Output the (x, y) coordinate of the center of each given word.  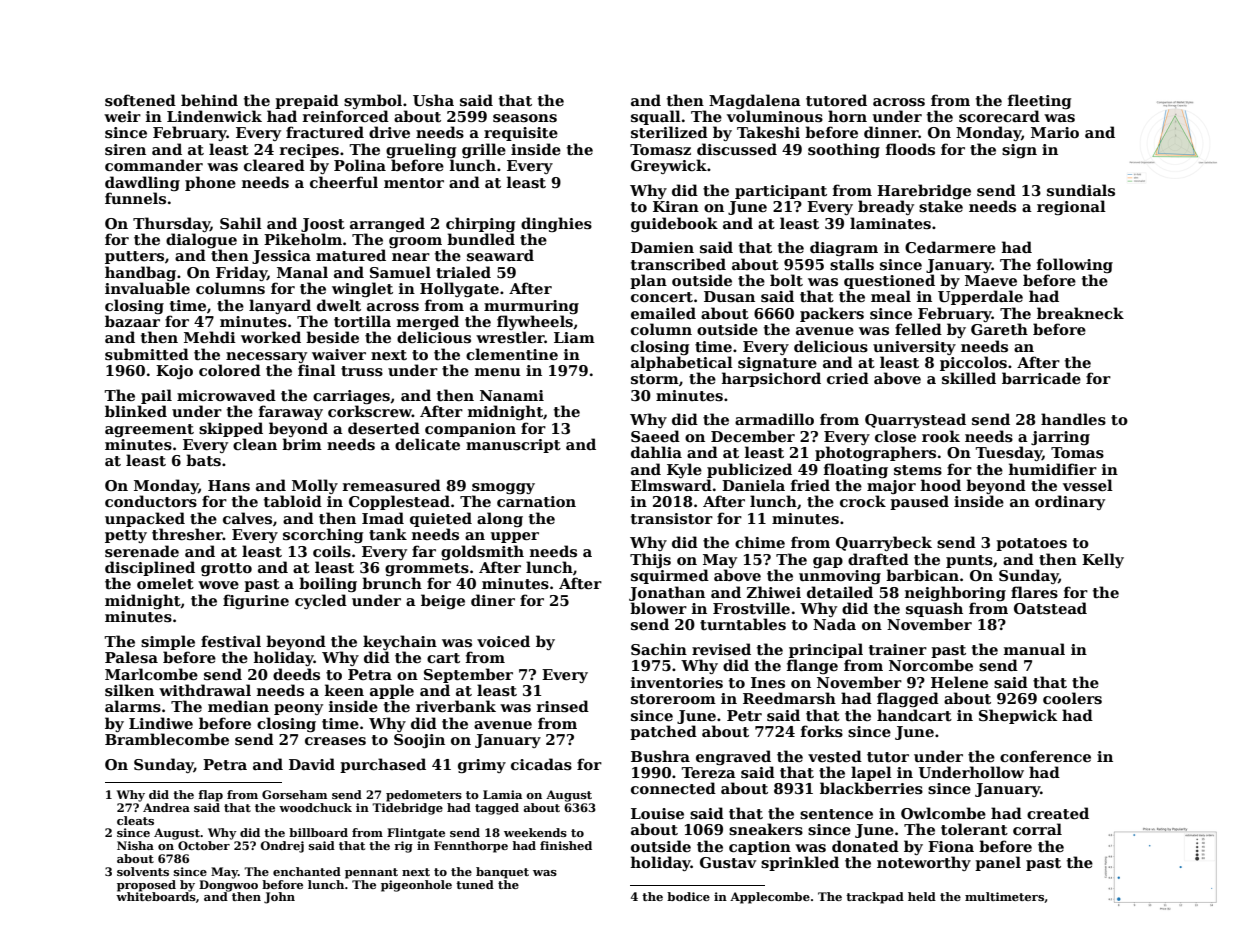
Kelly (1103, 560)
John (279, 898)
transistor (672, 518)
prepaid (307, 101)
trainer (898, 649)
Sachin (659, 649)
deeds (296, 674)
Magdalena (755, 101)
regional (1071, 207)
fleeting (1039, 101)
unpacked (145, 519)
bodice (688, 896)
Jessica (281, 257)
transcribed (678, 264)
